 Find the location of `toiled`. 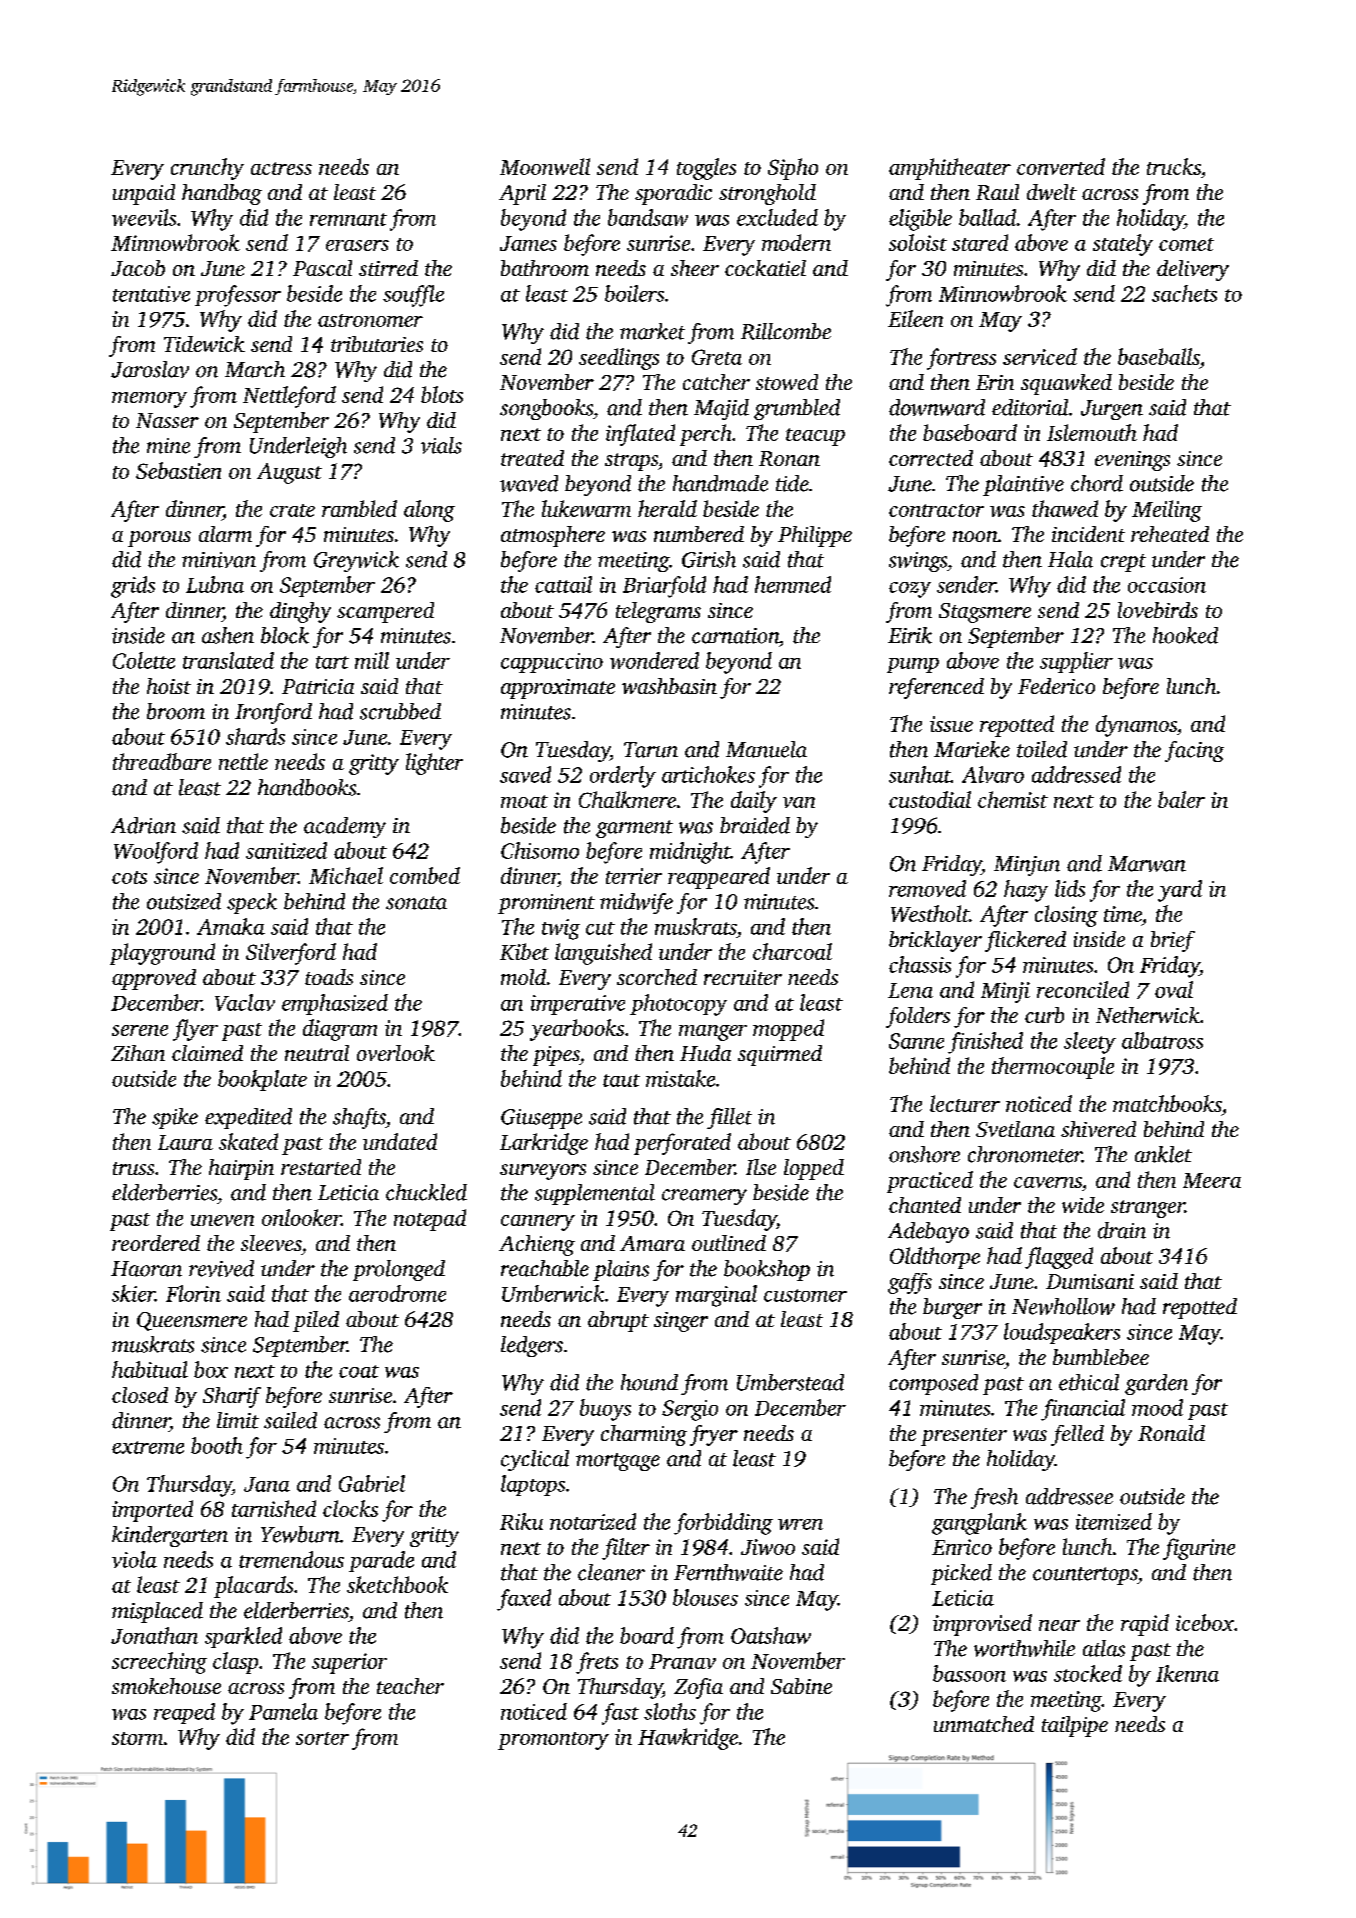

toiled is located at coordinates (1042, 749).
